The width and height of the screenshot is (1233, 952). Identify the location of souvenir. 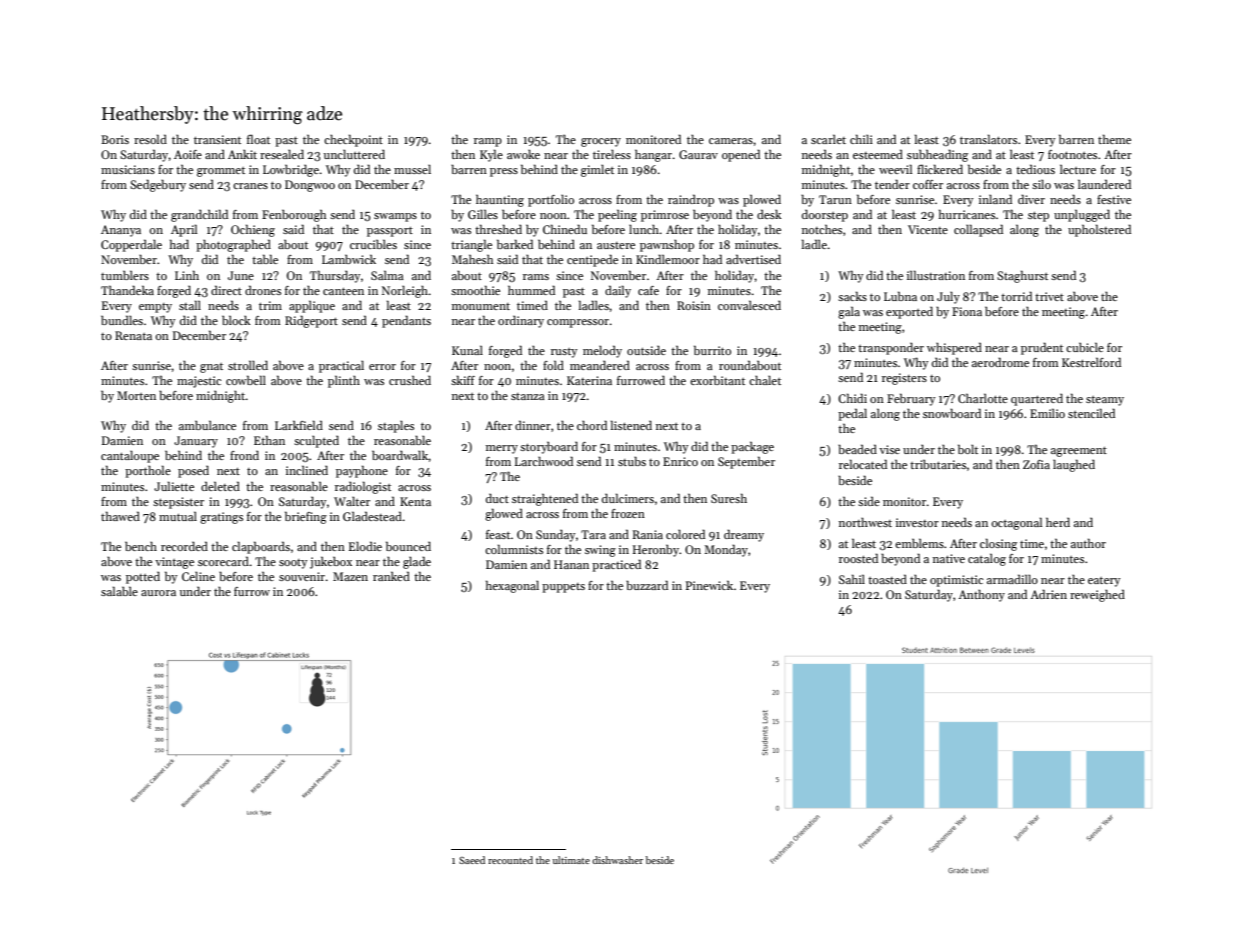
(302, 576).
